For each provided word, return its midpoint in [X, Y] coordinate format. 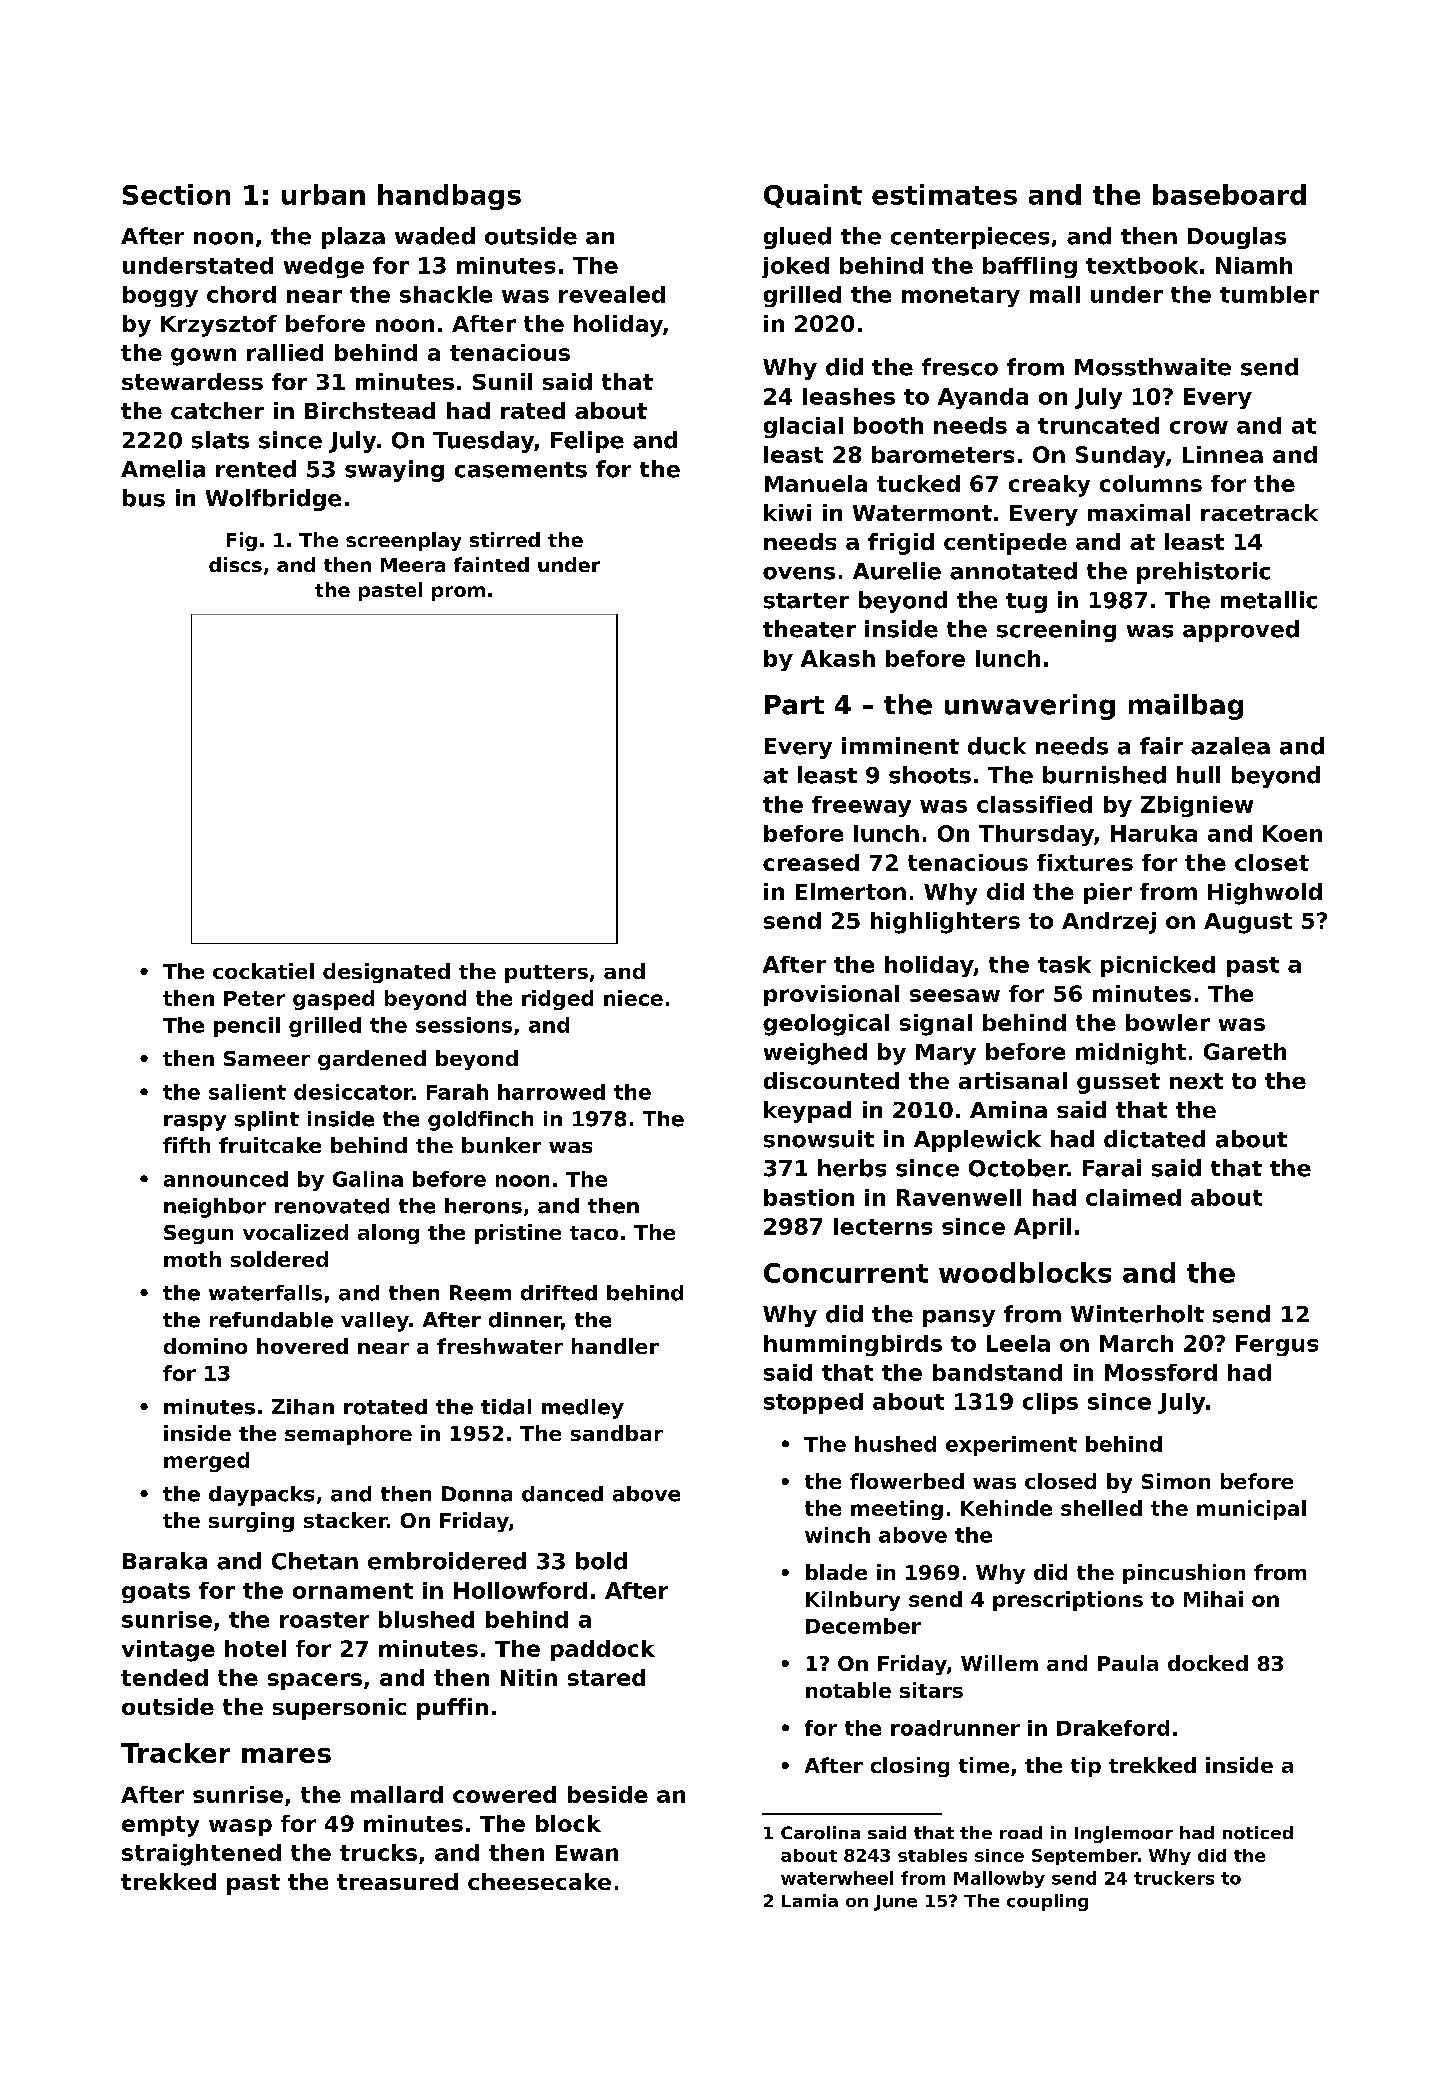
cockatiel [263, 971]
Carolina [820, 1833]
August [1248, 923]
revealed [612, 294]
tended [164, 1677]
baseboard [1229, 194]
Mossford [1161, 1372]
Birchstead [370, 410]
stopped [813, 1403]
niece [633, 998]
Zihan [303, 1407]
